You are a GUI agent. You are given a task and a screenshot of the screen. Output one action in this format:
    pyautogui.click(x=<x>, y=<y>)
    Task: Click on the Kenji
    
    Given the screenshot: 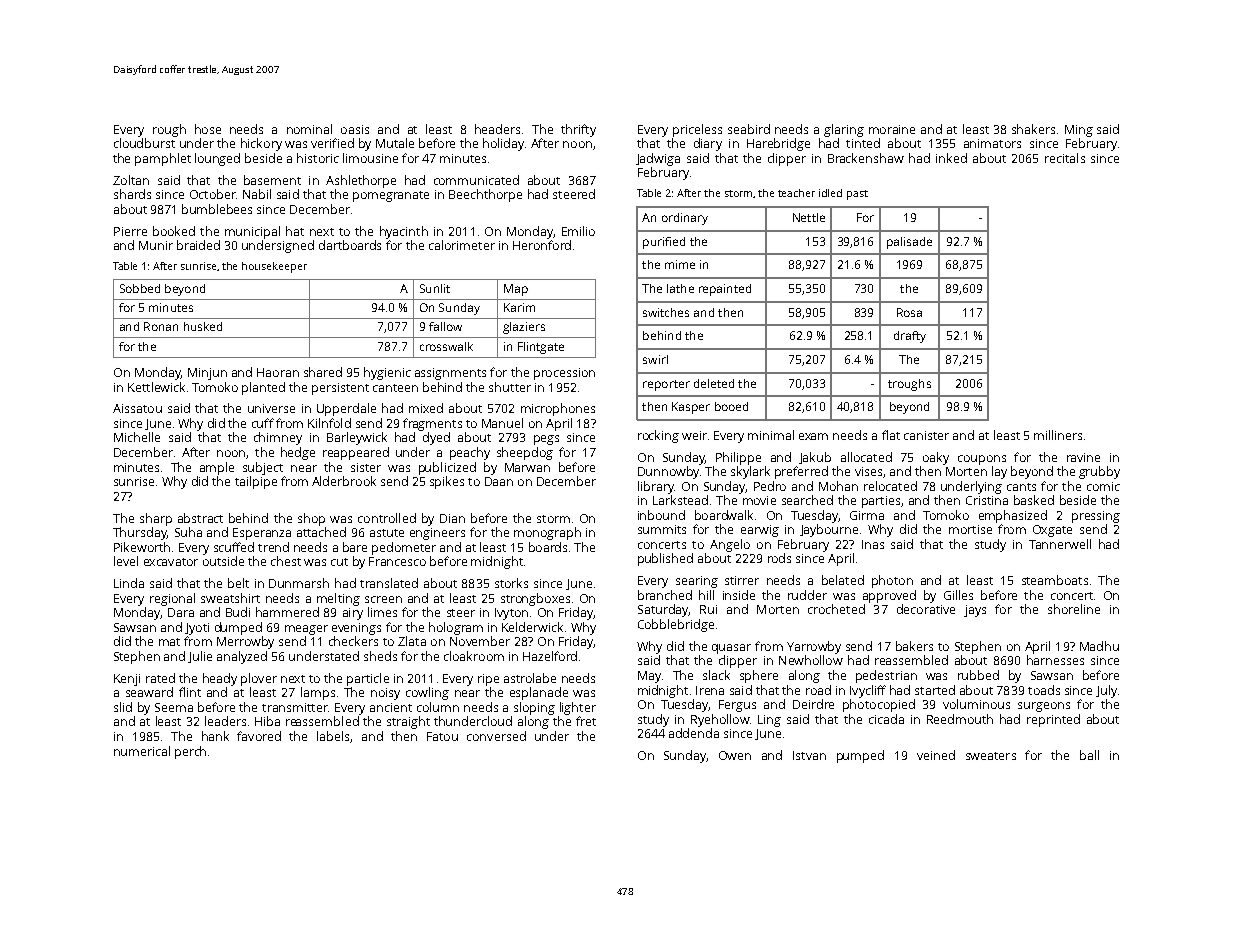 What is the action you would take?
    pyautogui.click(x=127, y=680)
